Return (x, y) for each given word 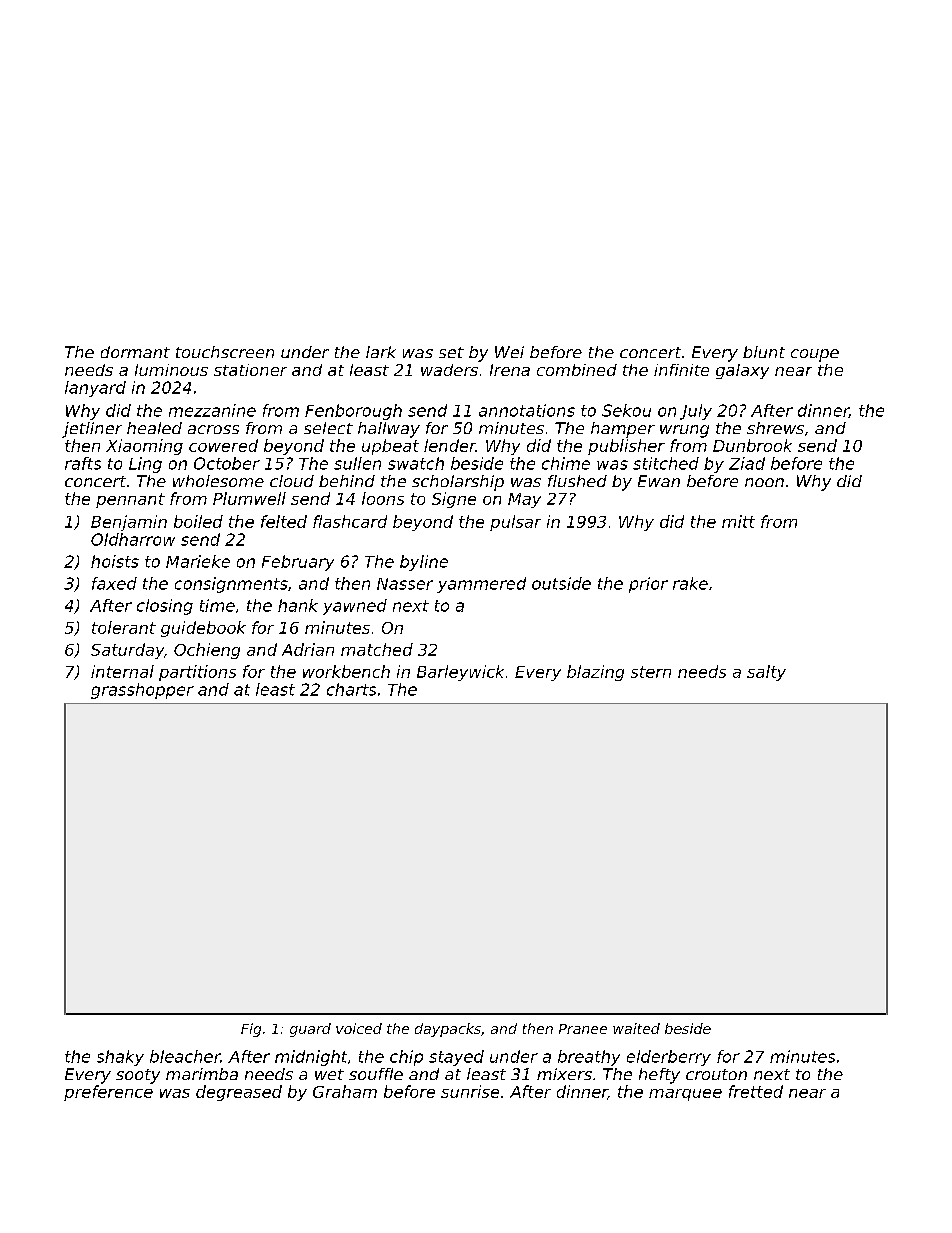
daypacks (448, 1030)
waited (636, 1028)
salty (766, 673)
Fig (251, 1030)
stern (651, 672)
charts (351, 689)
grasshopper (142, 691)
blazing (595, 673)
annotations (527, 410)
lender (450, 445)
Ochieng (207, 651)
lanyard (95, 389)
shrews (775, 428)
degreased (239, 1093)
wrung (684, 431)
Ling (145, 465)
